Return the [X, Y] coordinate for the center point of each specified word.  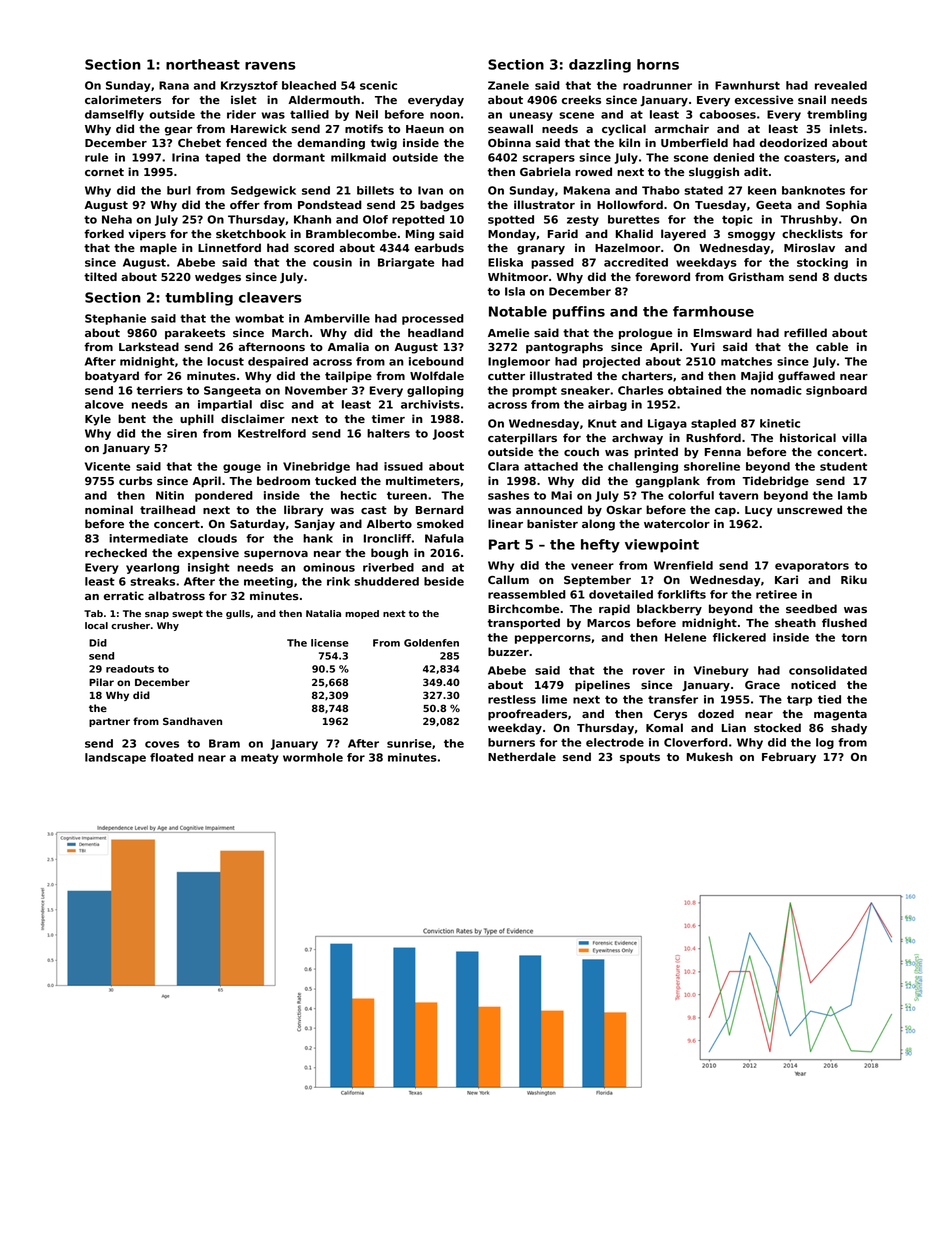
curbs [135, 480]
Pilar [101, 682]
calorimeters [123, 99]
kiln [629, 142]
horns [658, 64]
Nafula [444, 538]
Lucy [758, 511]
